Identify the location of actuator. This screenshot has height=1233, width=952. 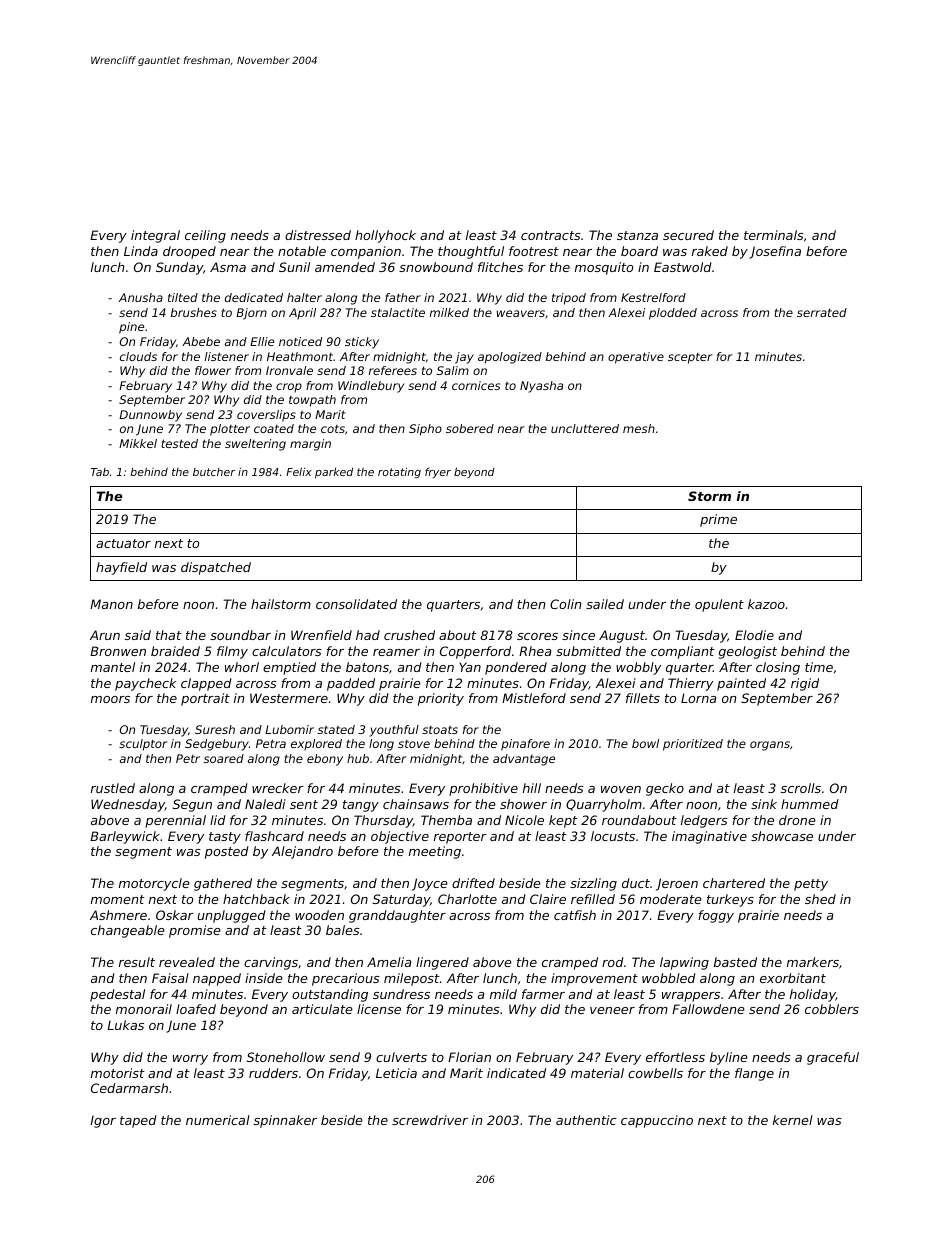
(123, 543).
